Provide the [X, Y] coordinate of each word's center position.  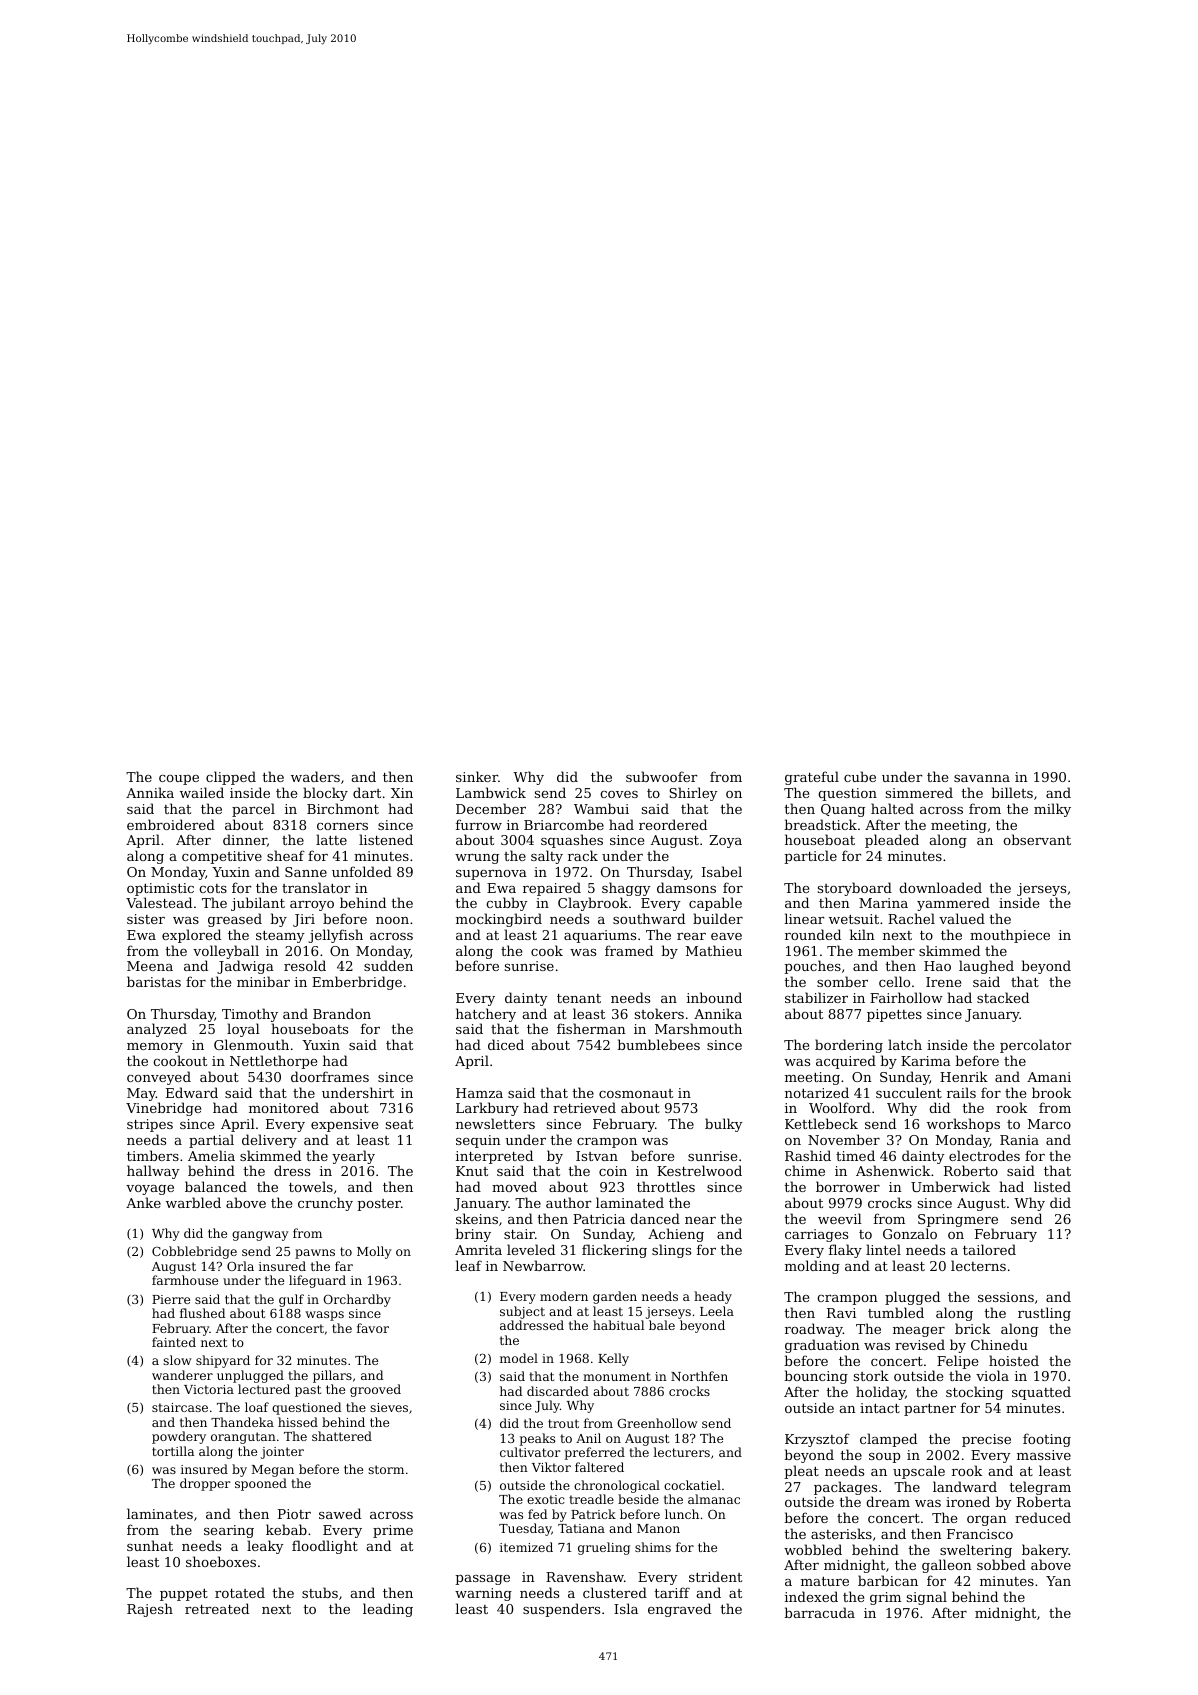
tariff [672, 1592]
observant [1037, 839]
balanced [216, 1186]
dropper [205, 1484]
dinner [245, 839]
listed [1052, 1186]
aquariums [600, 936]
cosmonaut [636, 1093]
